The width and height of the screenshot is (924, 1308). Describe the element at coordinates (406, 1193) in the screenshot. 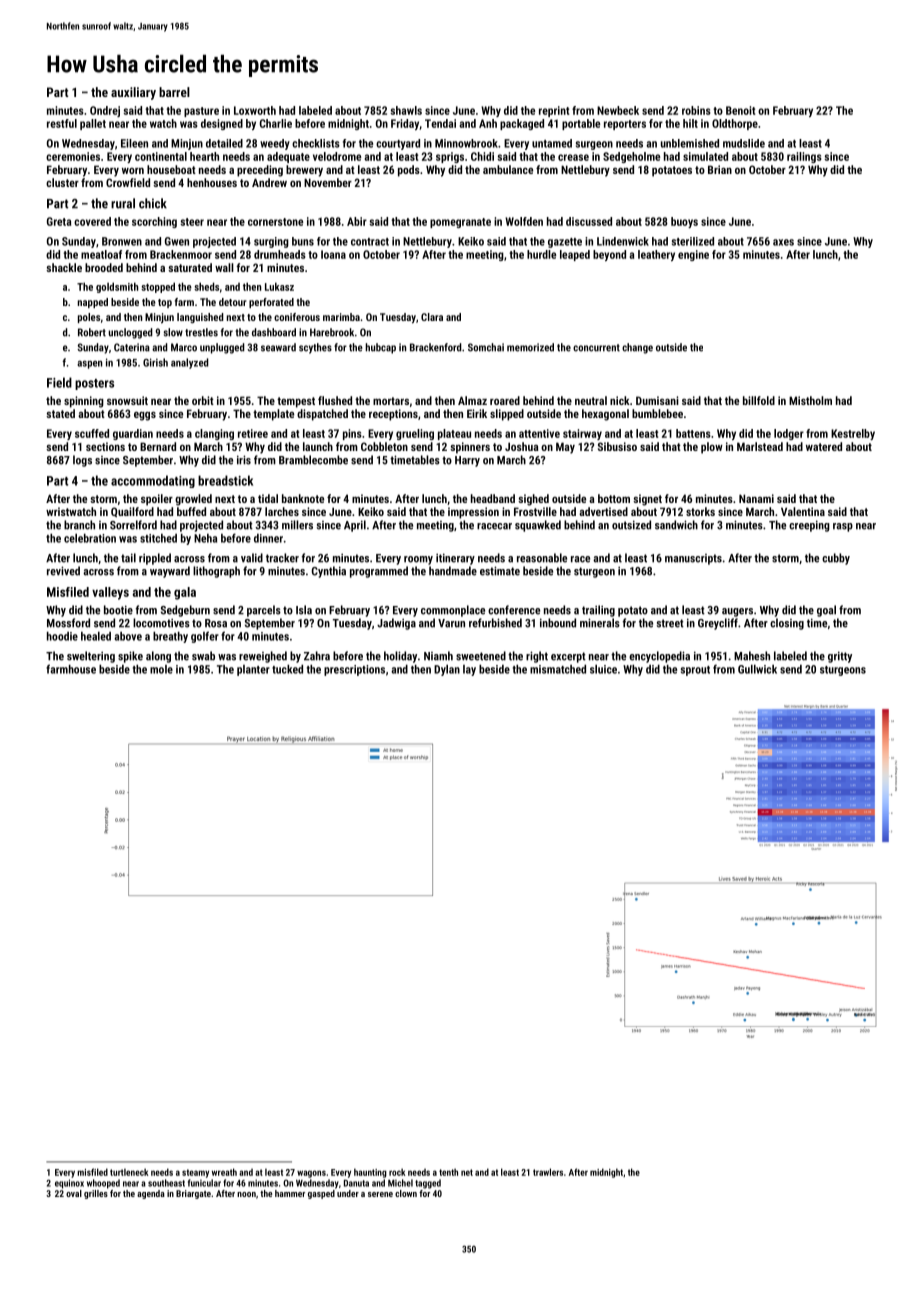

I see `clown` at that location.
